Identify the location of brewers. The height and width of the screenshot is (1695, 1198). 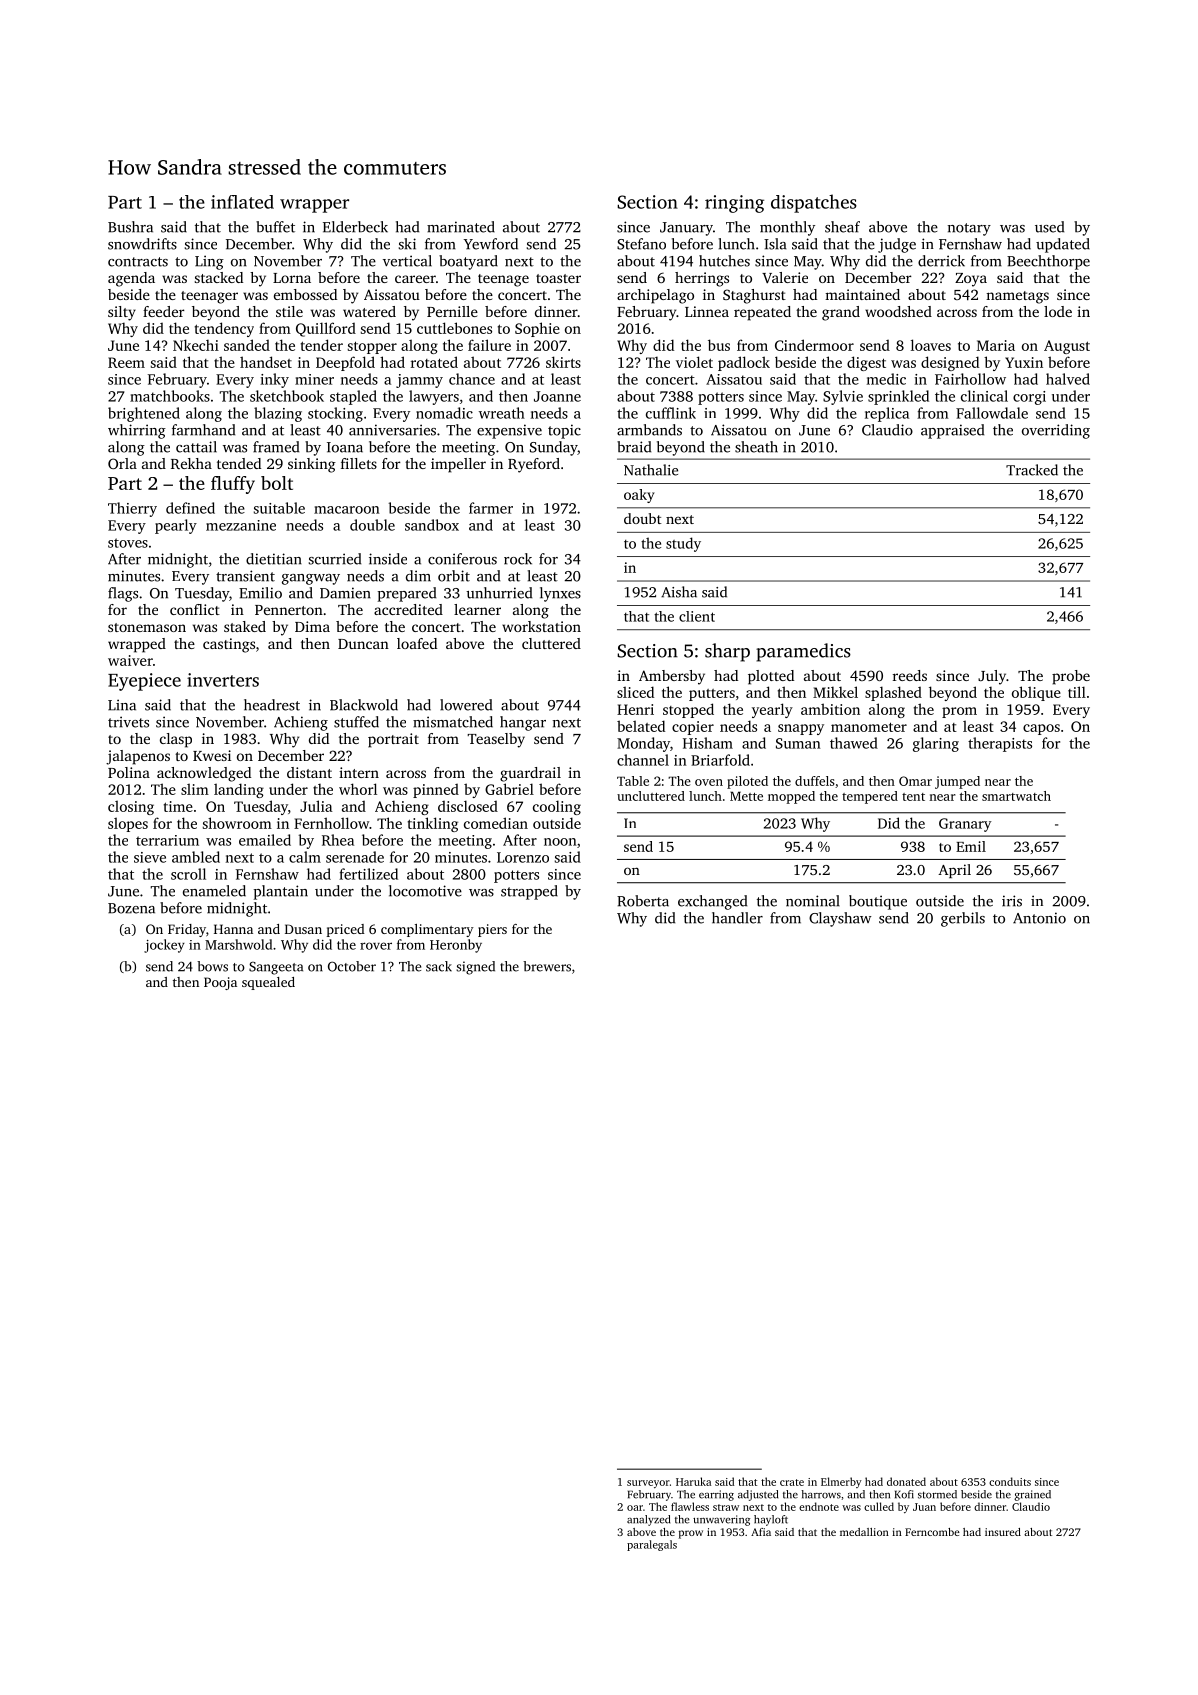
(547, 966).
